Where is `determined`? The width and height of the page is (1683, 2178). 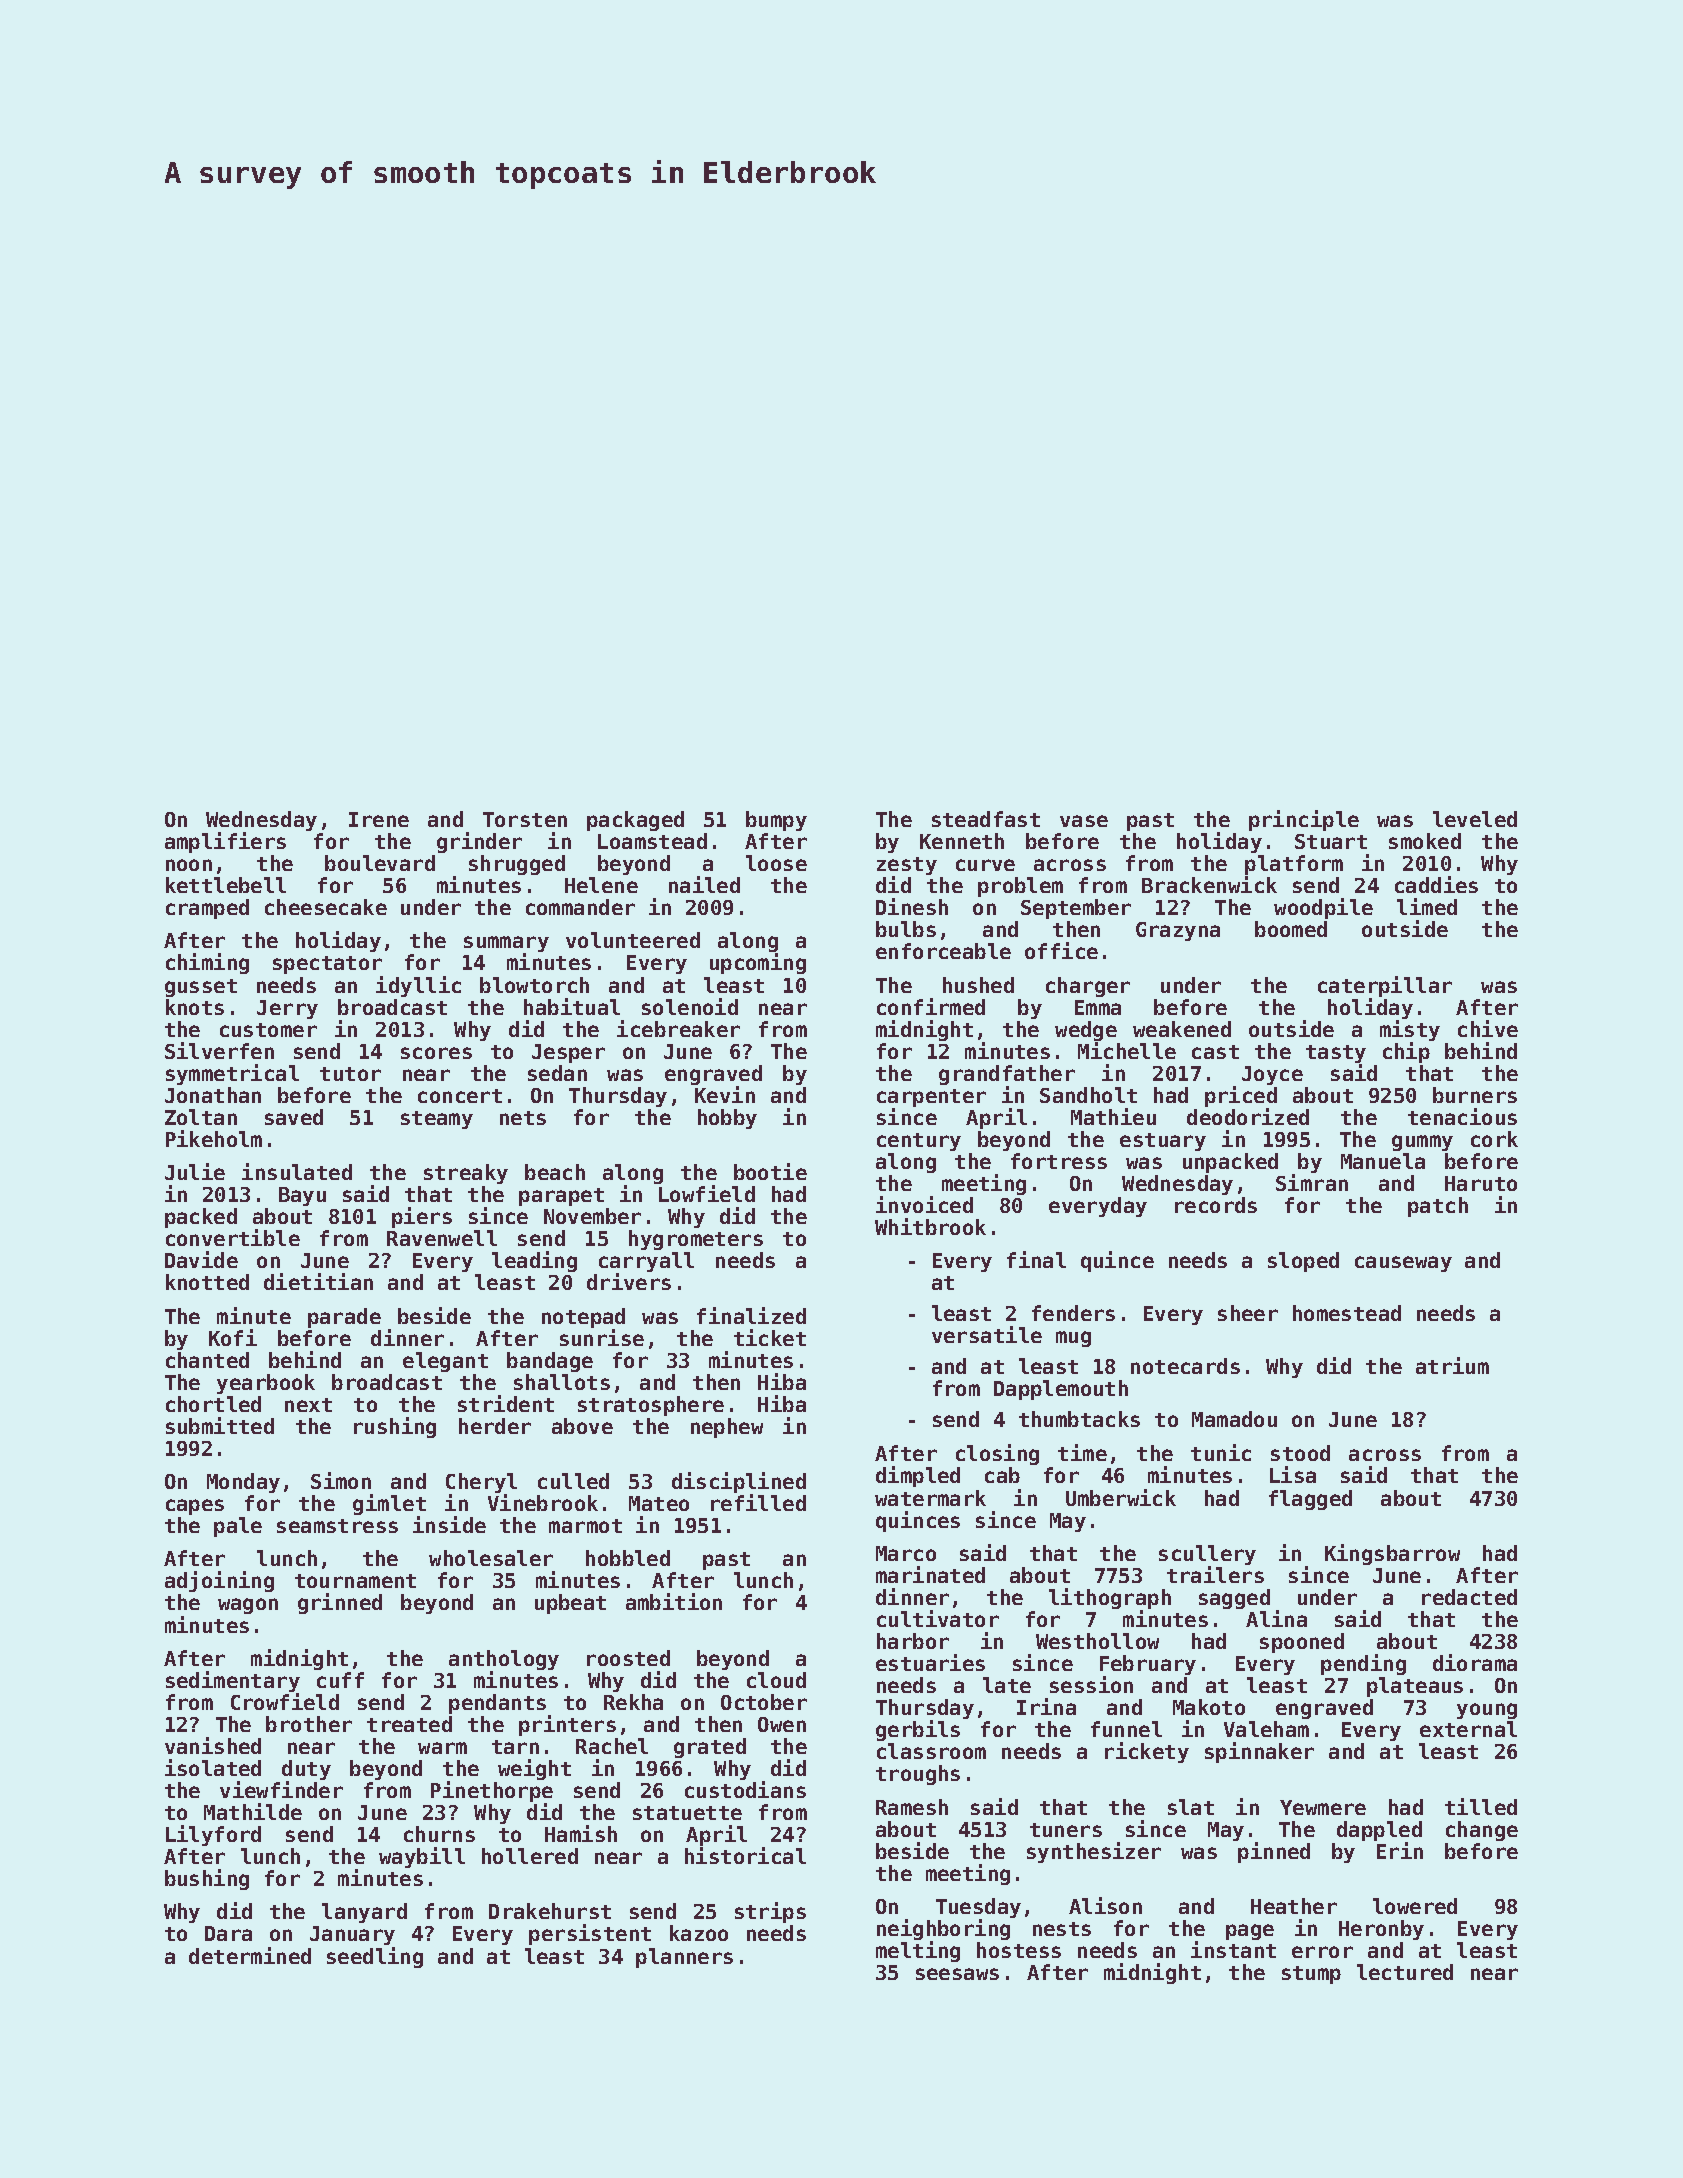
determined is located at coordinates (250, 1955).
